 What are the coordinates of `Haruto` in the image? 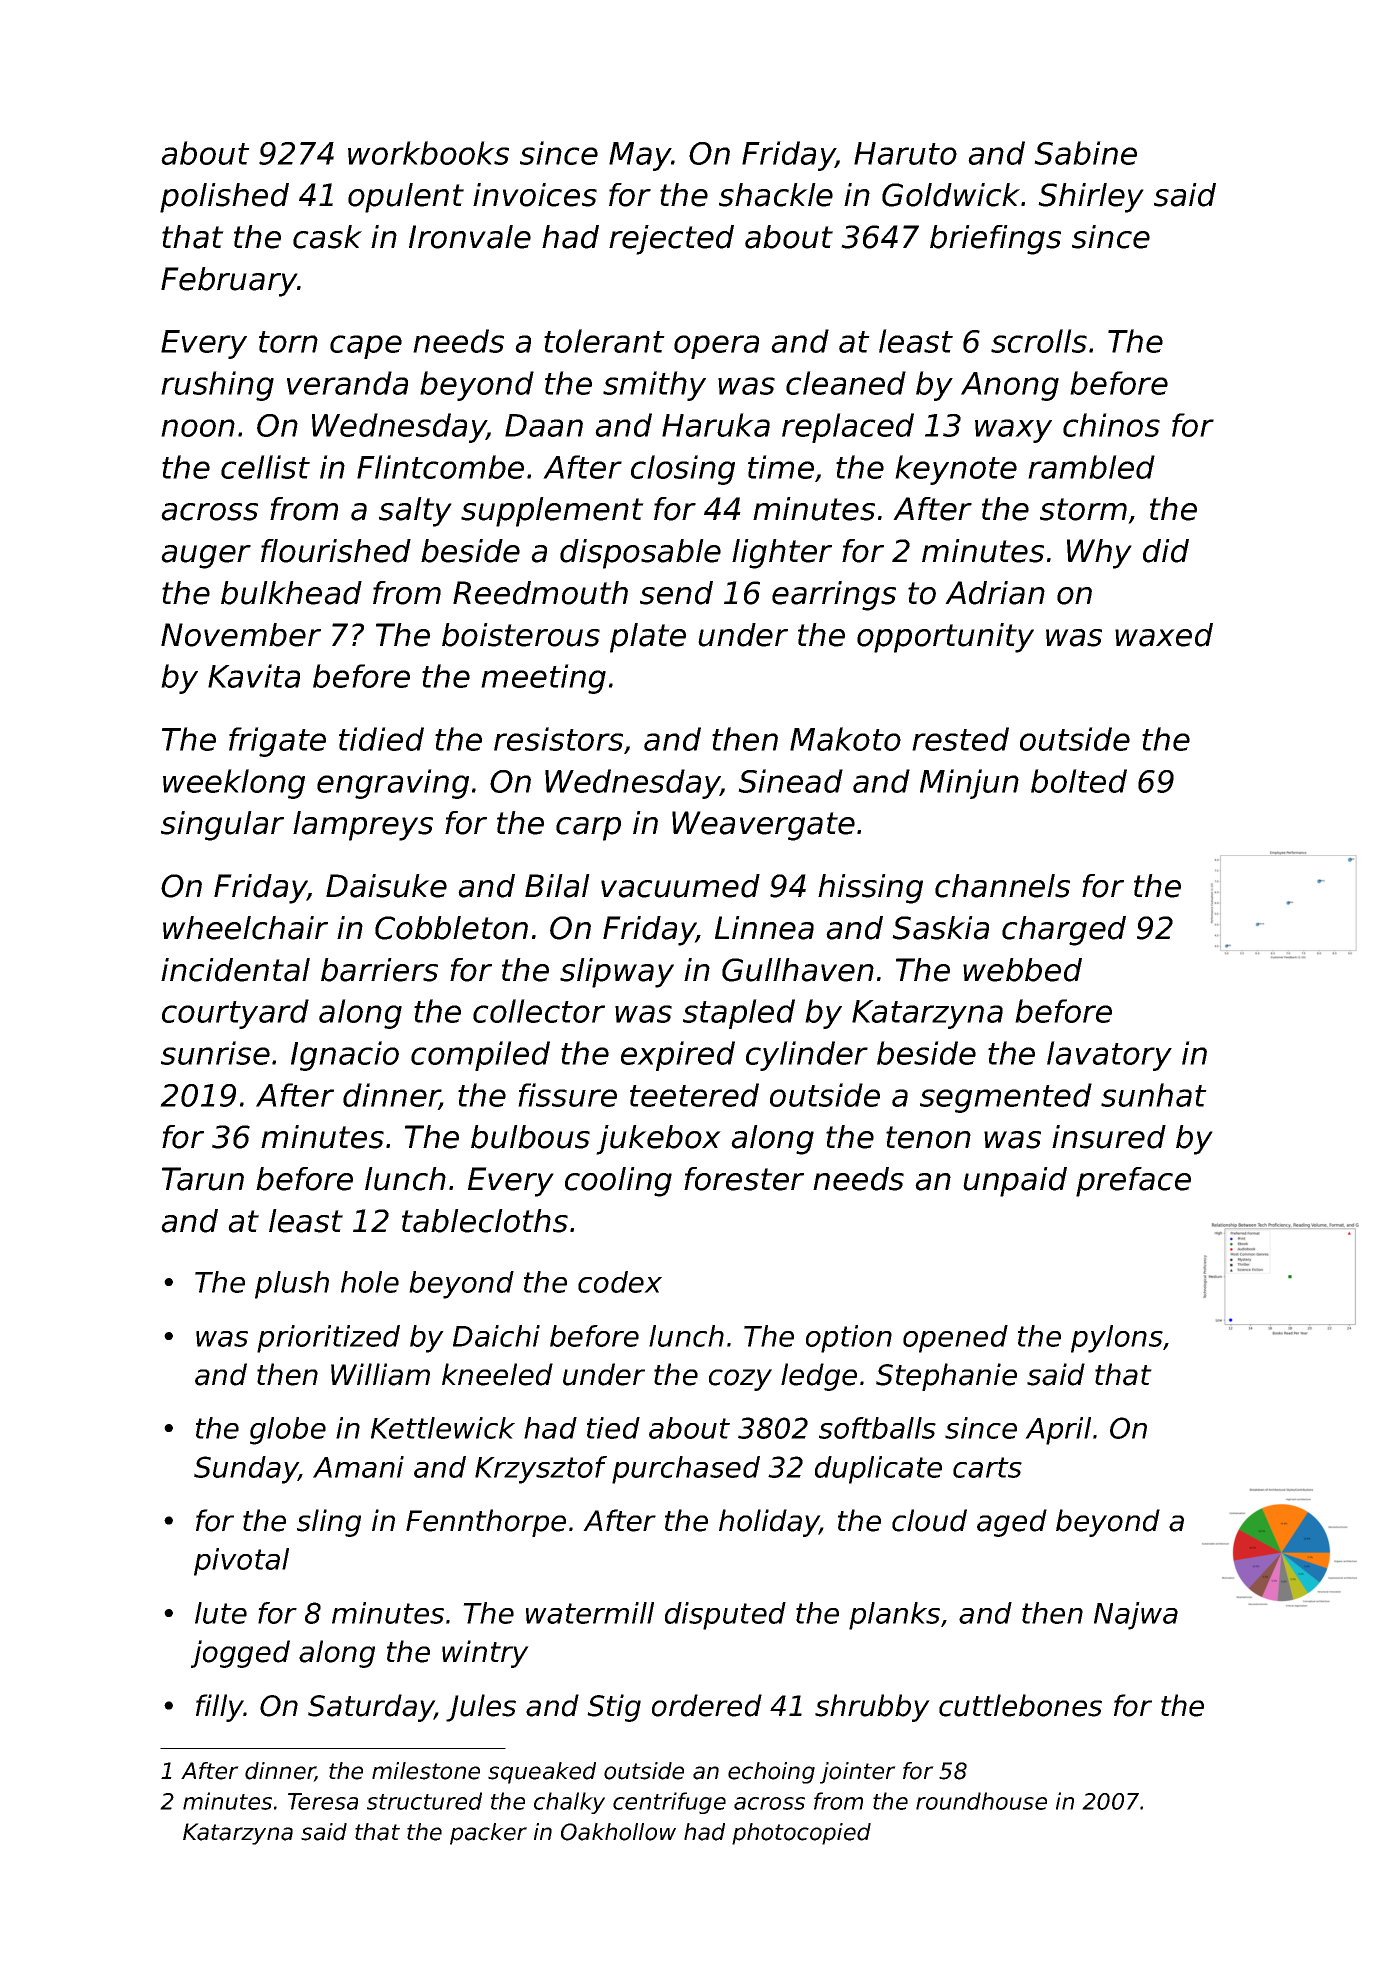 It's located at (905, 153).
